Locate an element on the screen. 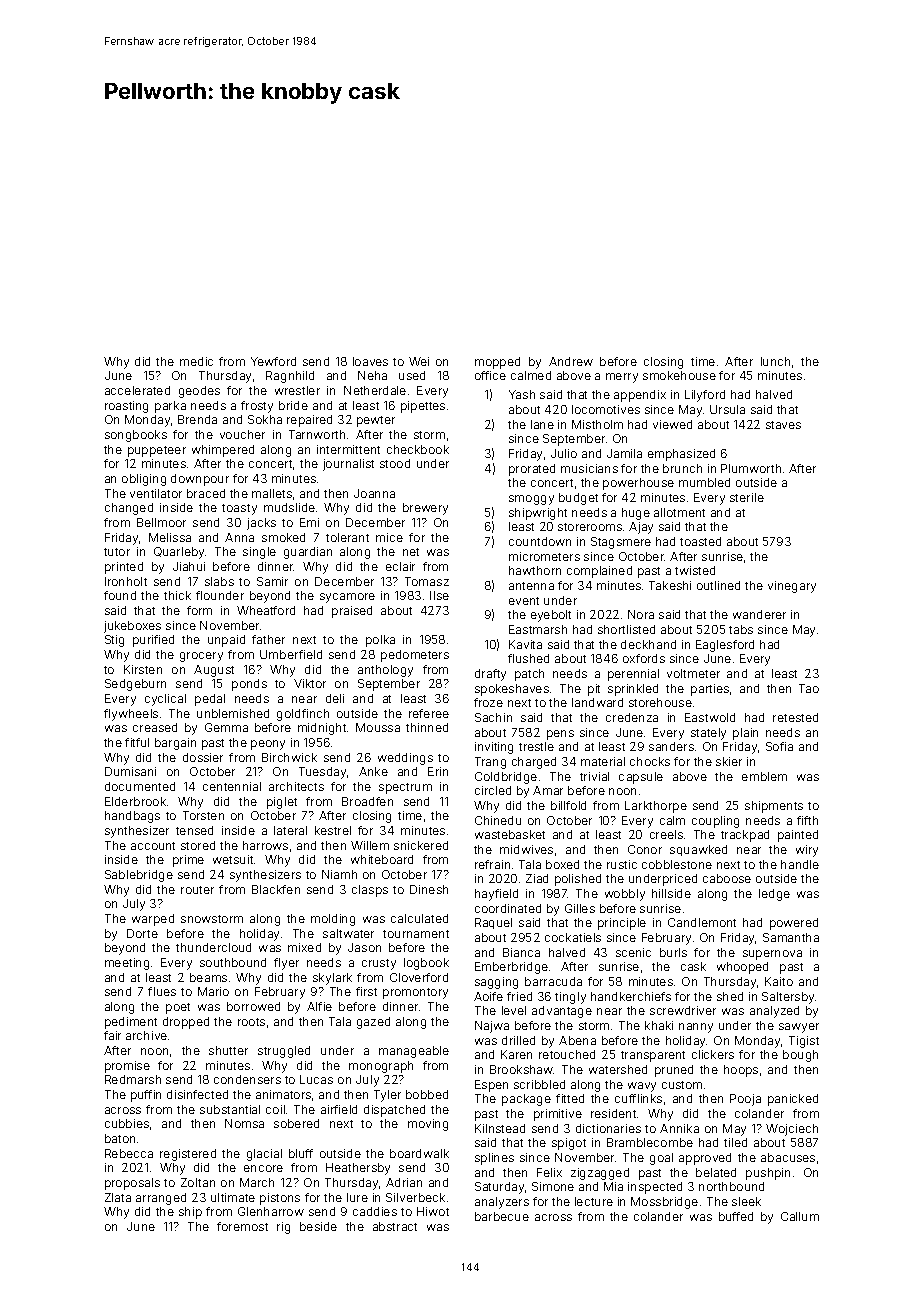 This screenshot has height=1308, width=924. Blackfen is located at coordinates (276, 889).
